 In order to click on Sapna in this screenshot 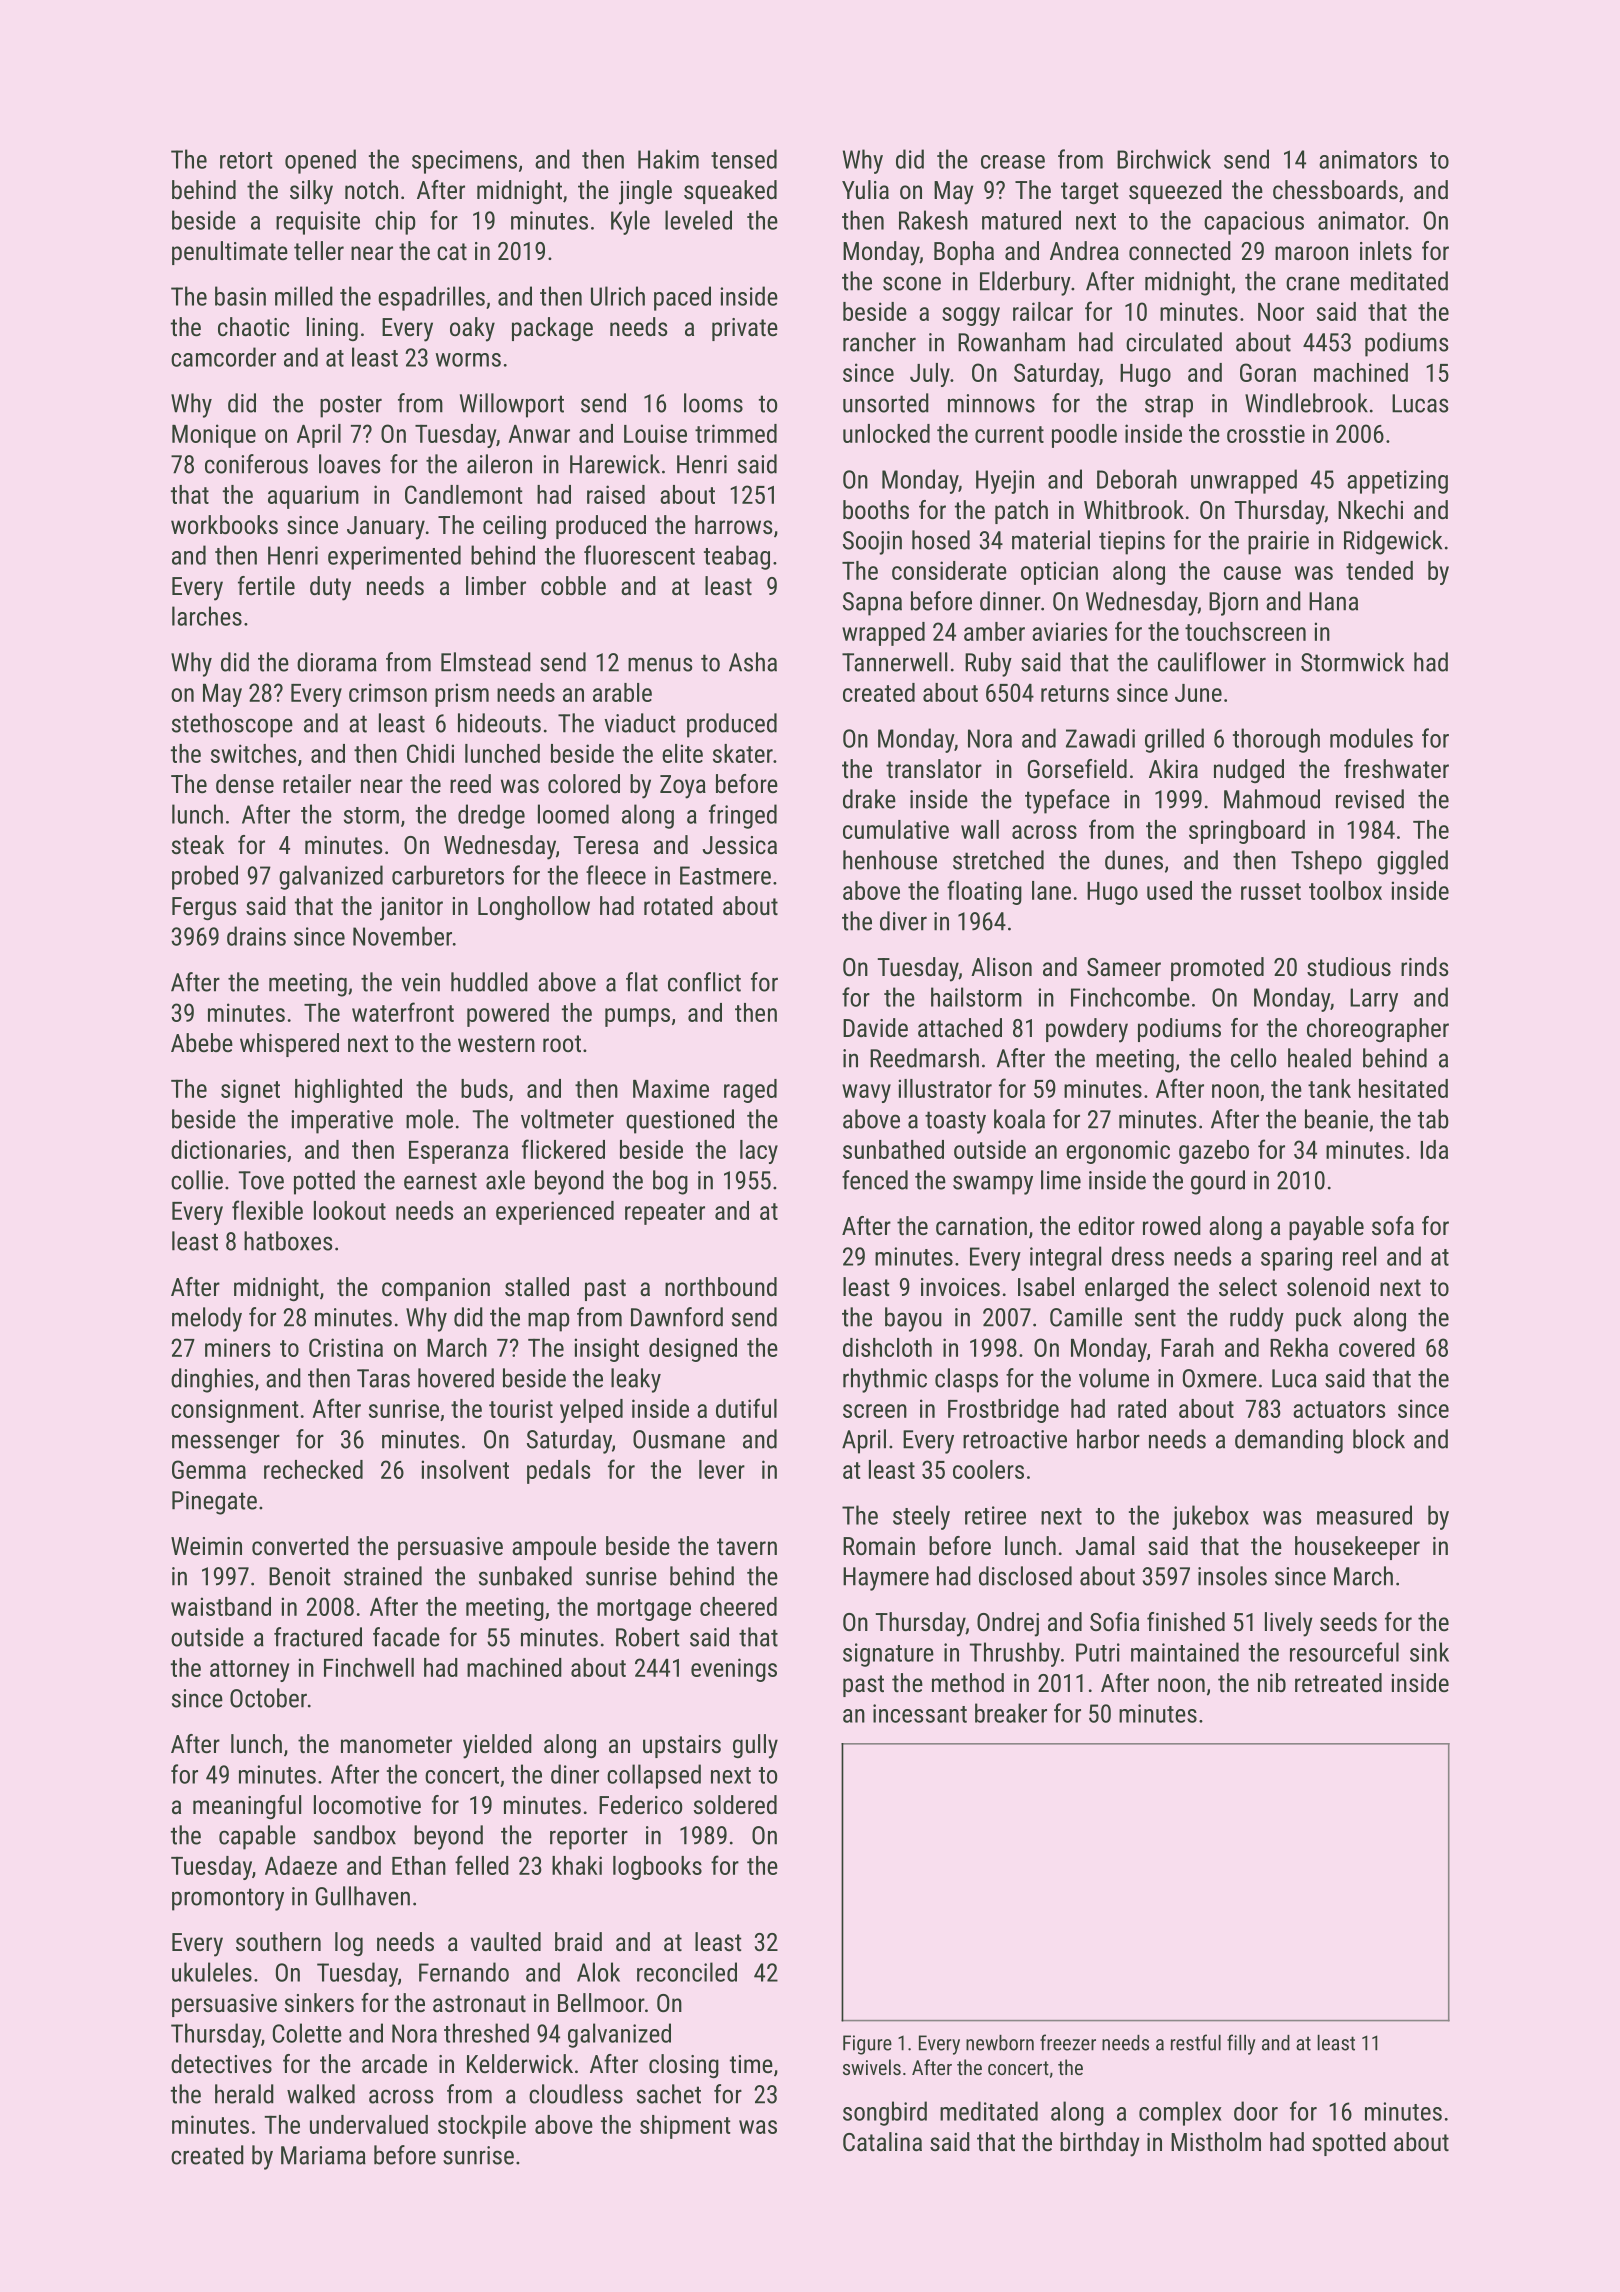, I will do `click(872, 604)`.
